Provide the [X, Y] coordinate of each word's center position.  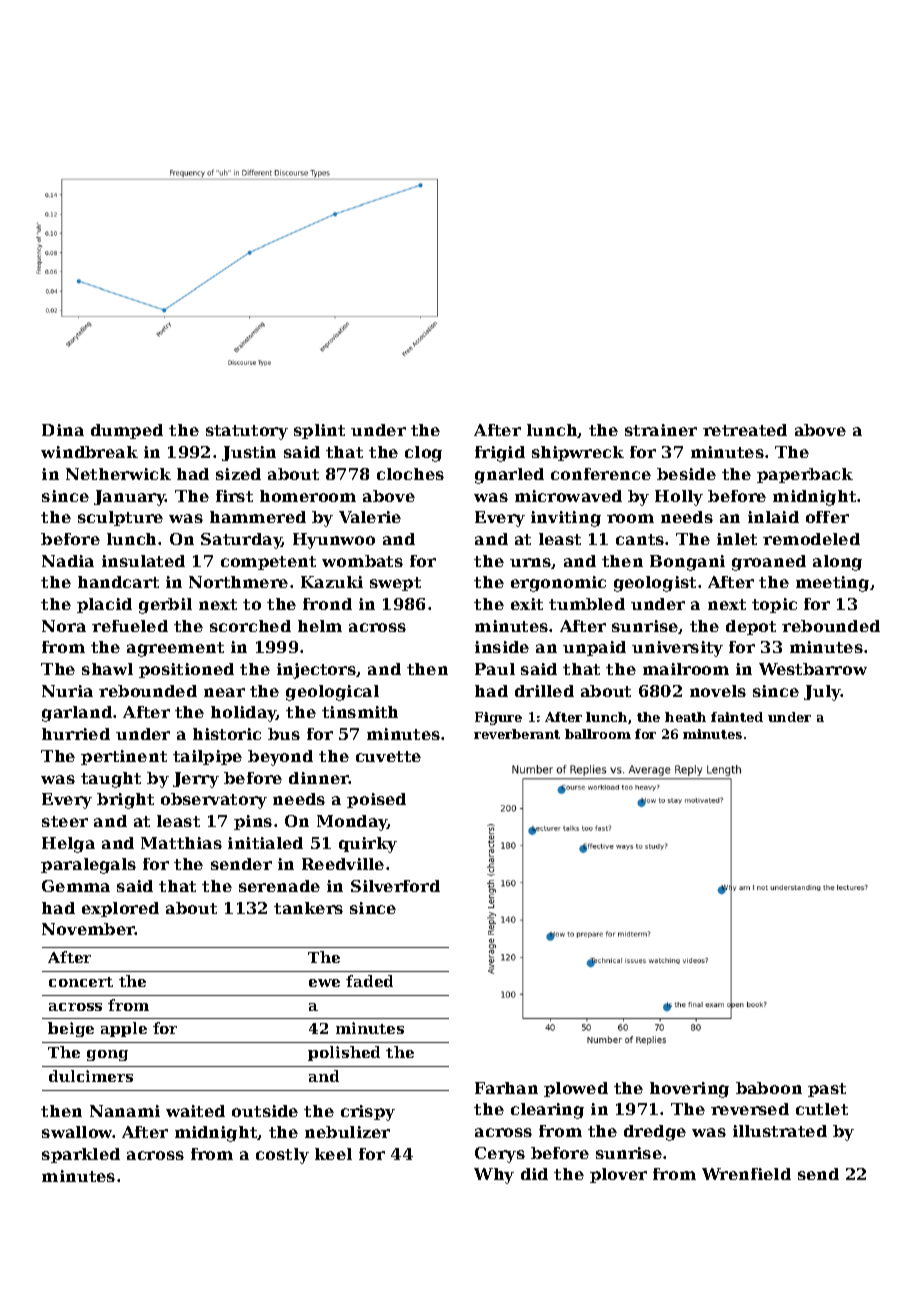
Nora [64, 626]
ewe [324, 983]
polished [344, 1053]
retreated [745, 430]
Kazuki [332, 582]
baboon [769, 1088]
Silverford [395, 886]
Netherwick [118, 474]
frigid [500, 454]
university [677, 649]
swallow [77, 1132]
